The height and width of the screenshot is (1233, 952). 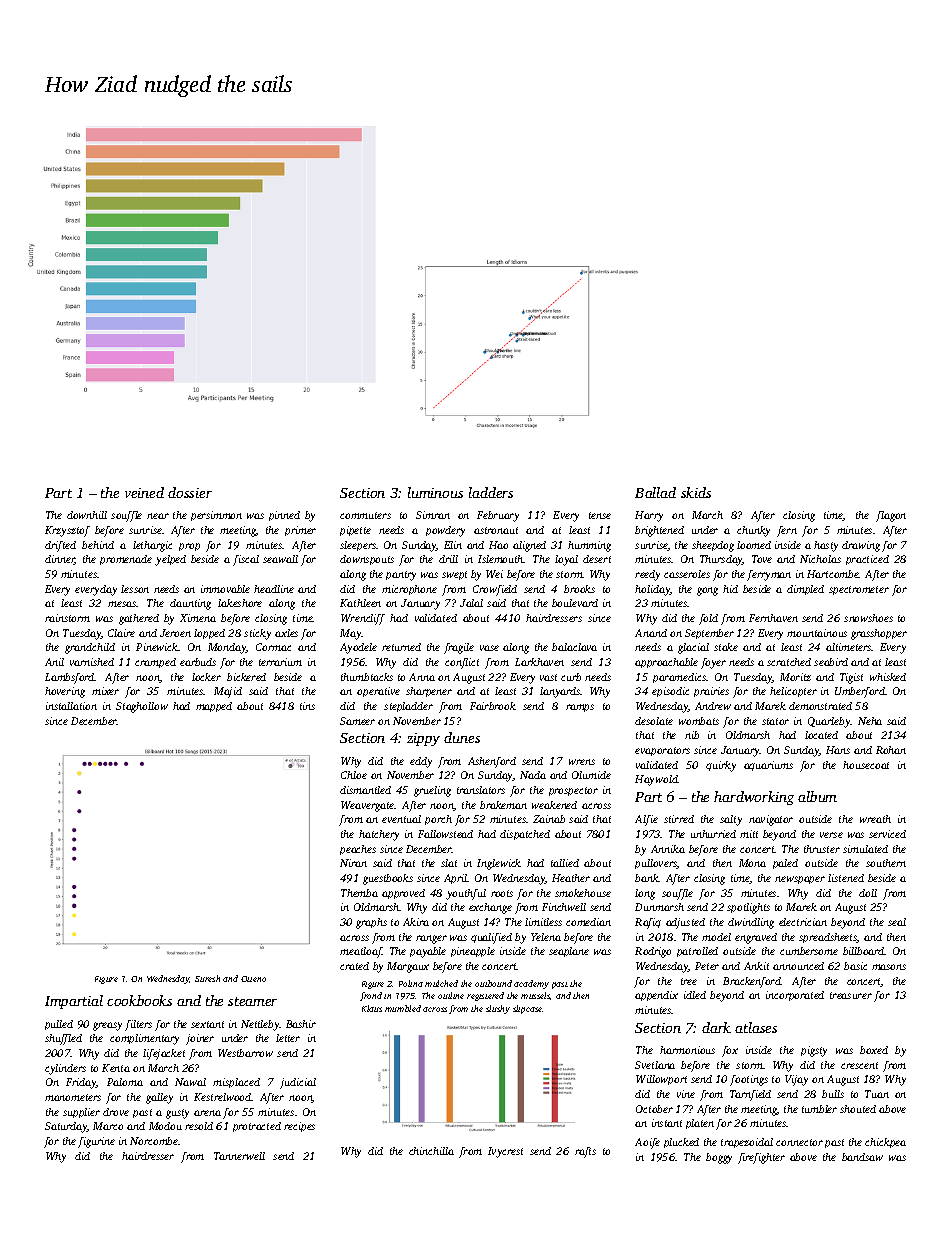 I want to click on dossier, so click(x=190, y=492).
